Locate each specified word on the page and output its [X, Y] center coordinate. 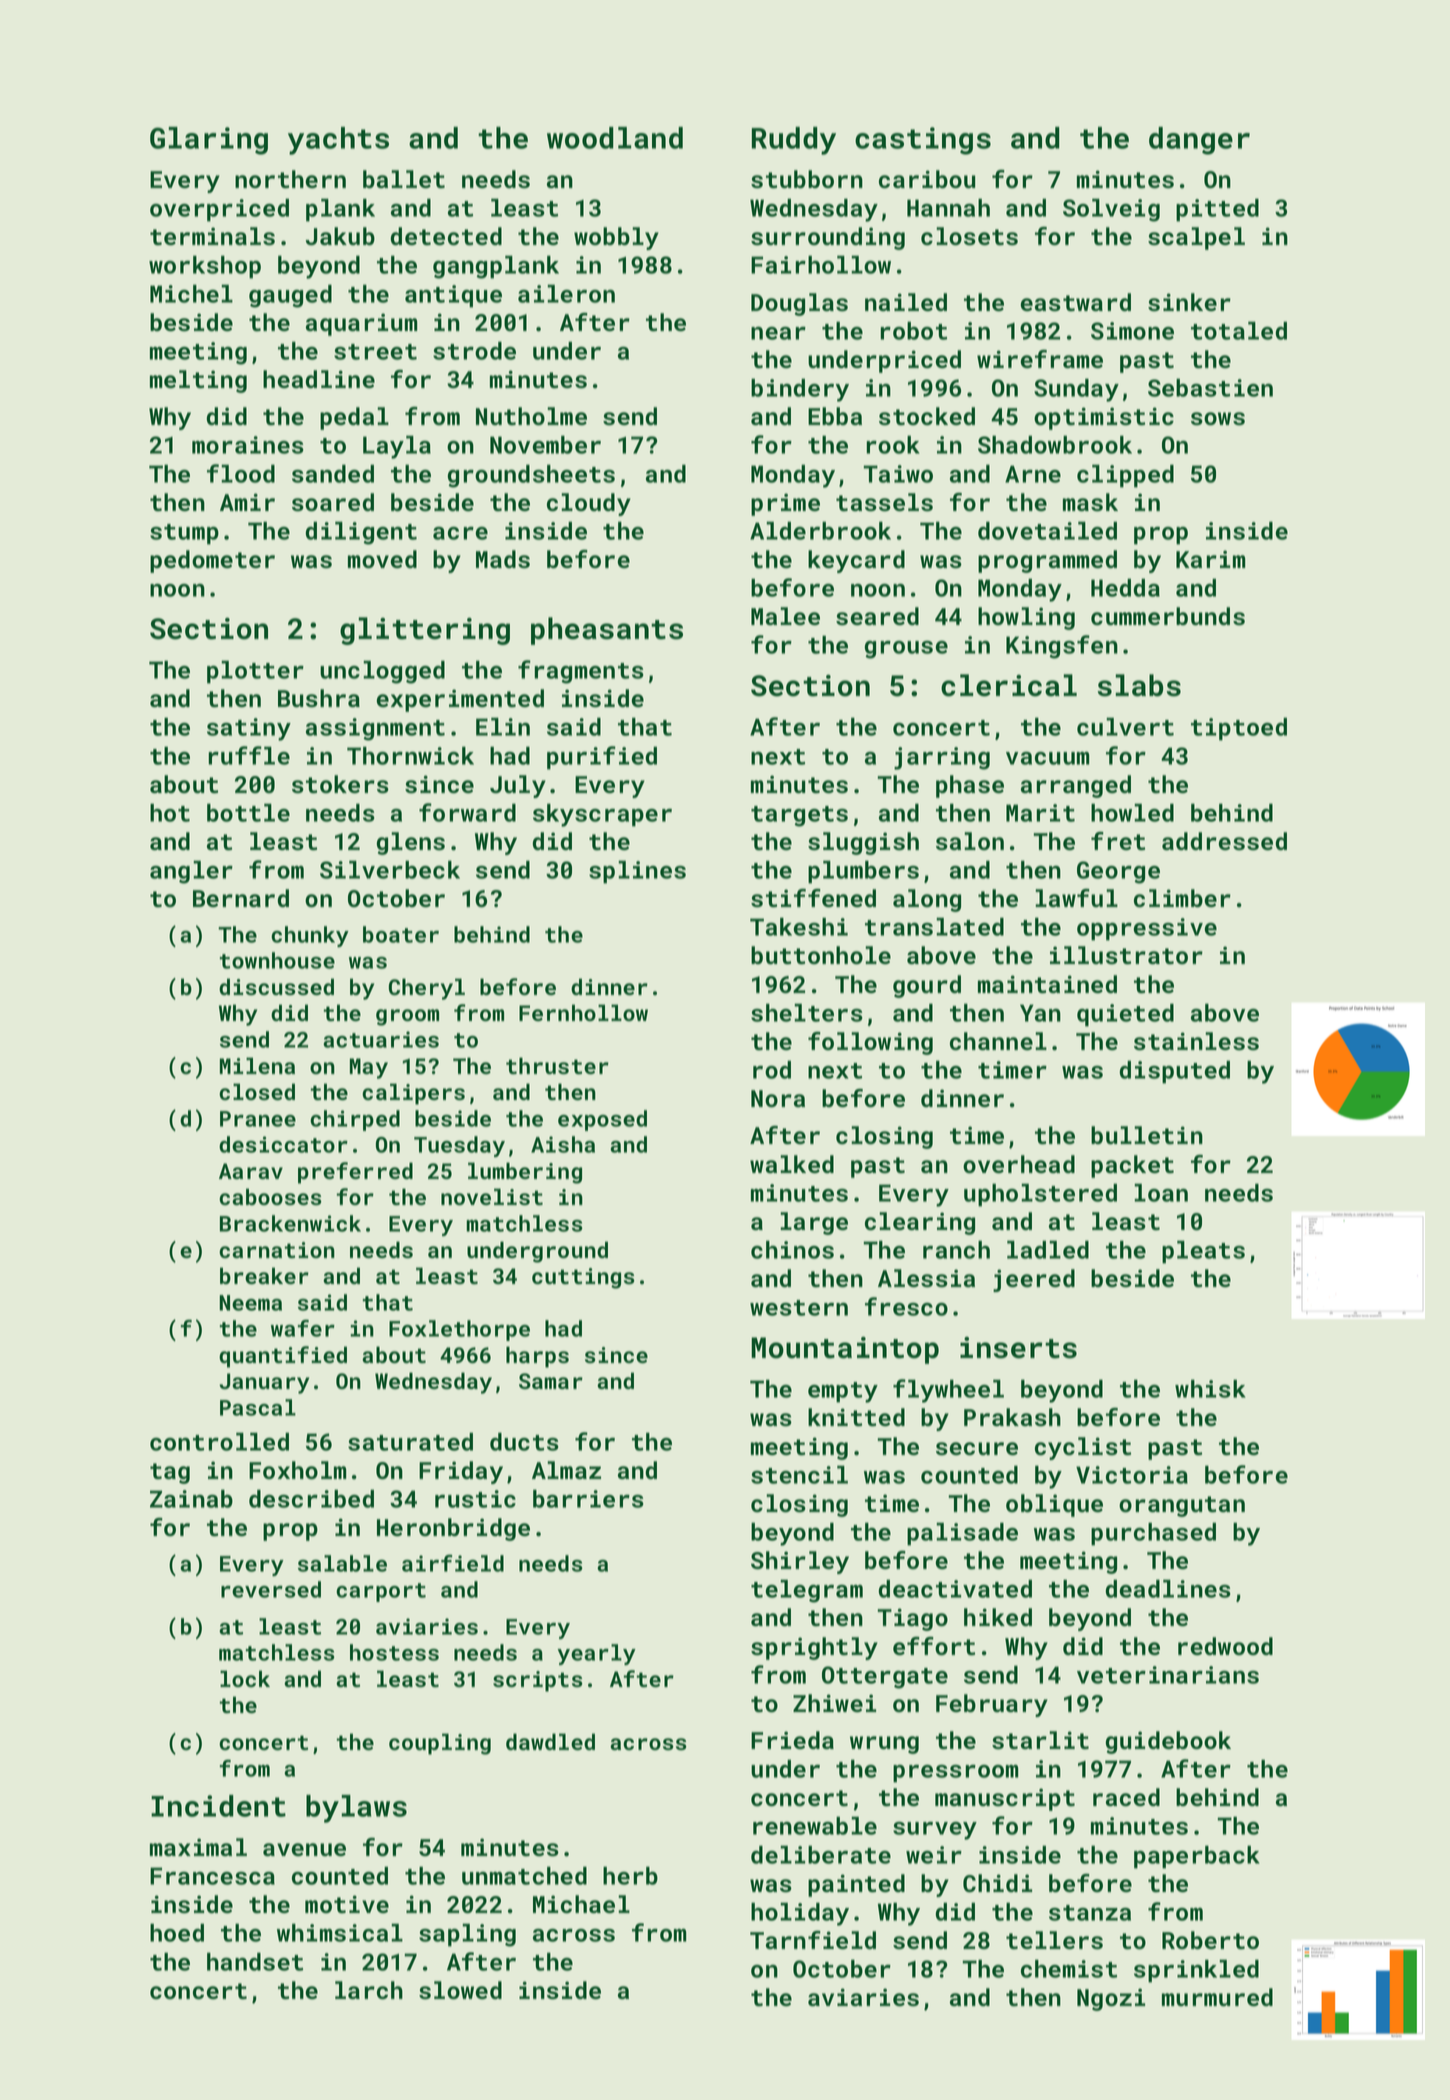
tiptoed [1239, 729]
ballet [404, 179]
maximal [198, 1847]
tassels [884, 502]
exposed [602, 1120]
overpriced [219, 210]
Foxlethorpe [459, 1330]
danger [1199, 141]
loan [1161, 1192]
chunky [310, 936]
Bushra [319, 698]
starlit [1040, 1740]
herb [630, 1875]
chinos [792, 1249]
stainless [1196, 1041]
